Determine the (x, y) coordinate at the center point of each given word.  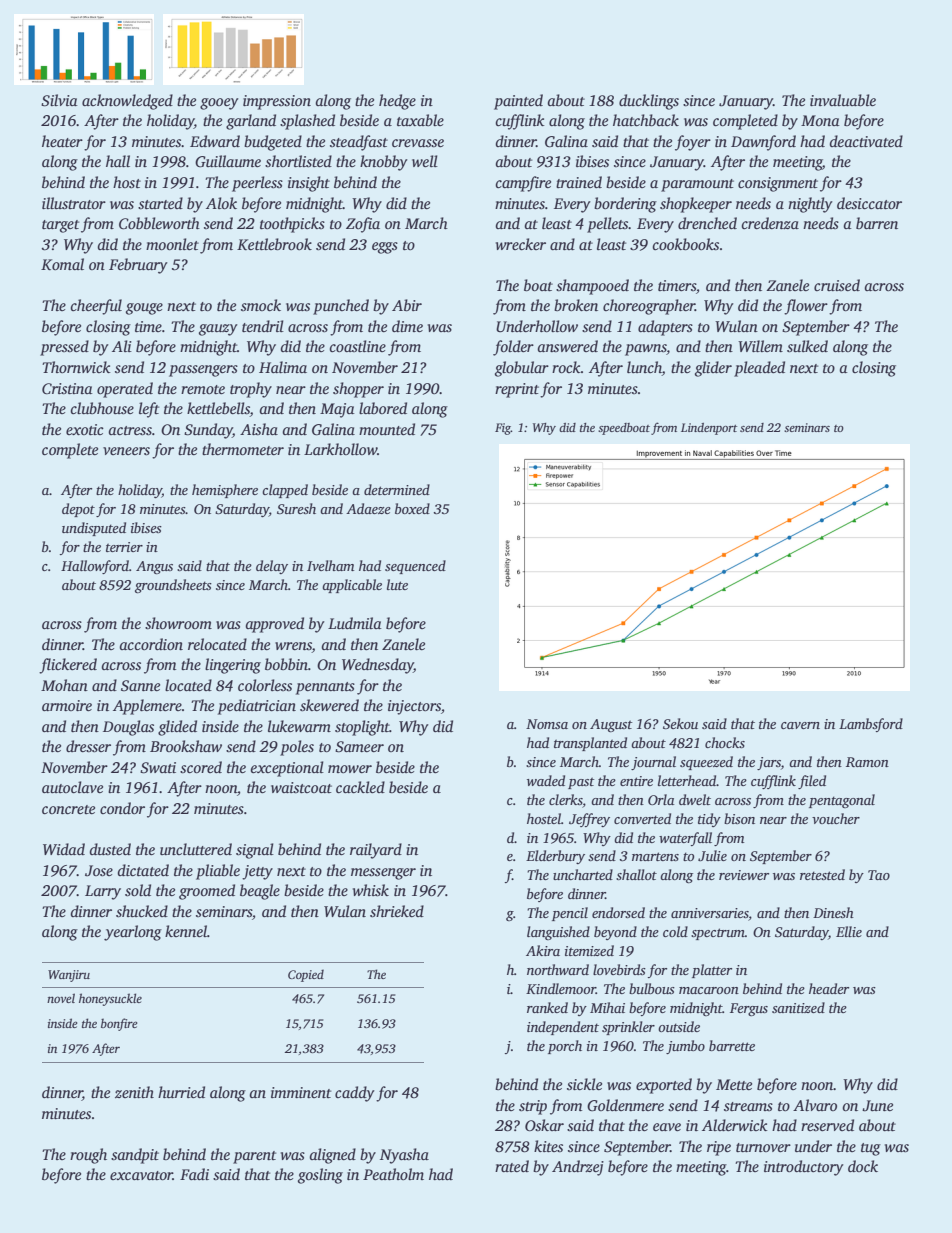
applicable (352, 586)
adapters (665, 328)
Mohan (64, 685)
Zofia (363, 225)
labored (383, 408)
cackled (360, 787)
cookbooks (685, 244)
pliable (218, 872)
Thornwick (76, 367)
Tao (879, 875)
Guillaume (228, 161)
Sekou (680, 723)
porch (565, 1047)
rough (88, 1156)
